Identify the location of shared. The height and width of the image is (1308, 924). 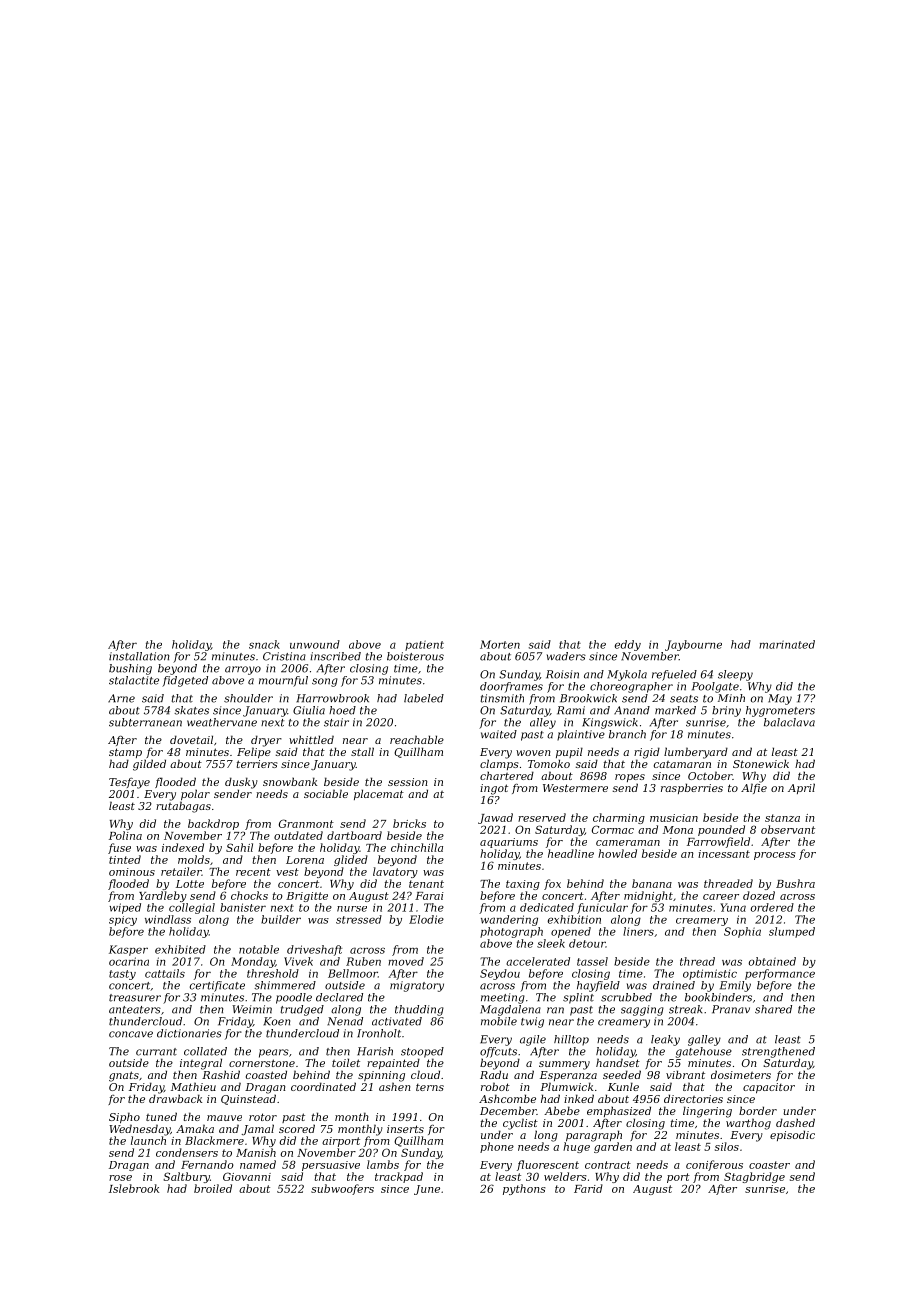
(773, 1009).
